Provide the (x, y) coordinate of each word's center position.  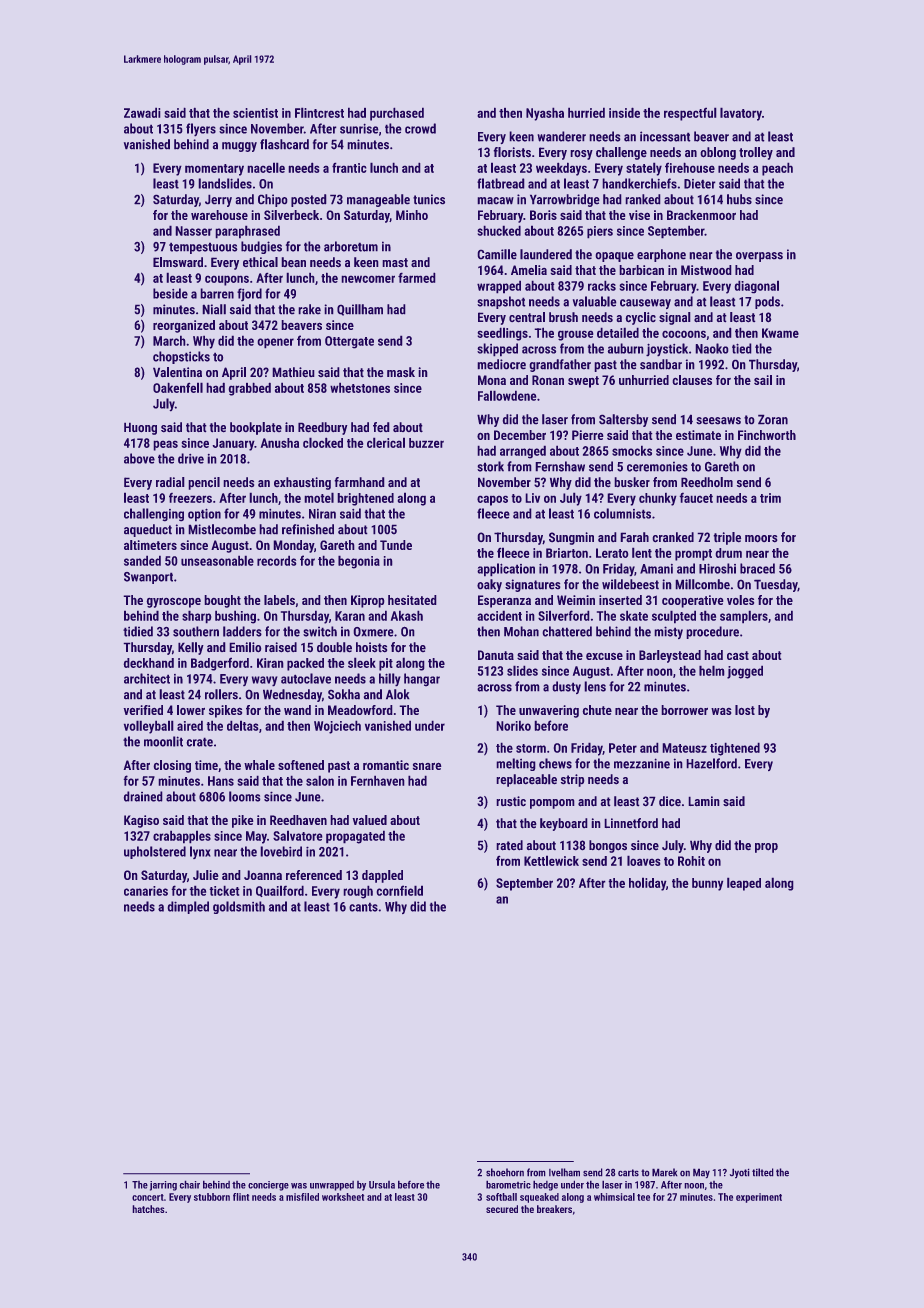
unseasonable (217, 560)
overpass (759, 257)
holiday (647, 884)
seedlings (502, 334)
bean (293, 262)
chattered (567, 631)
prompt (693, 555)
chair (189, 1184)
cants (363, 907)
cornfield (399, 890)
